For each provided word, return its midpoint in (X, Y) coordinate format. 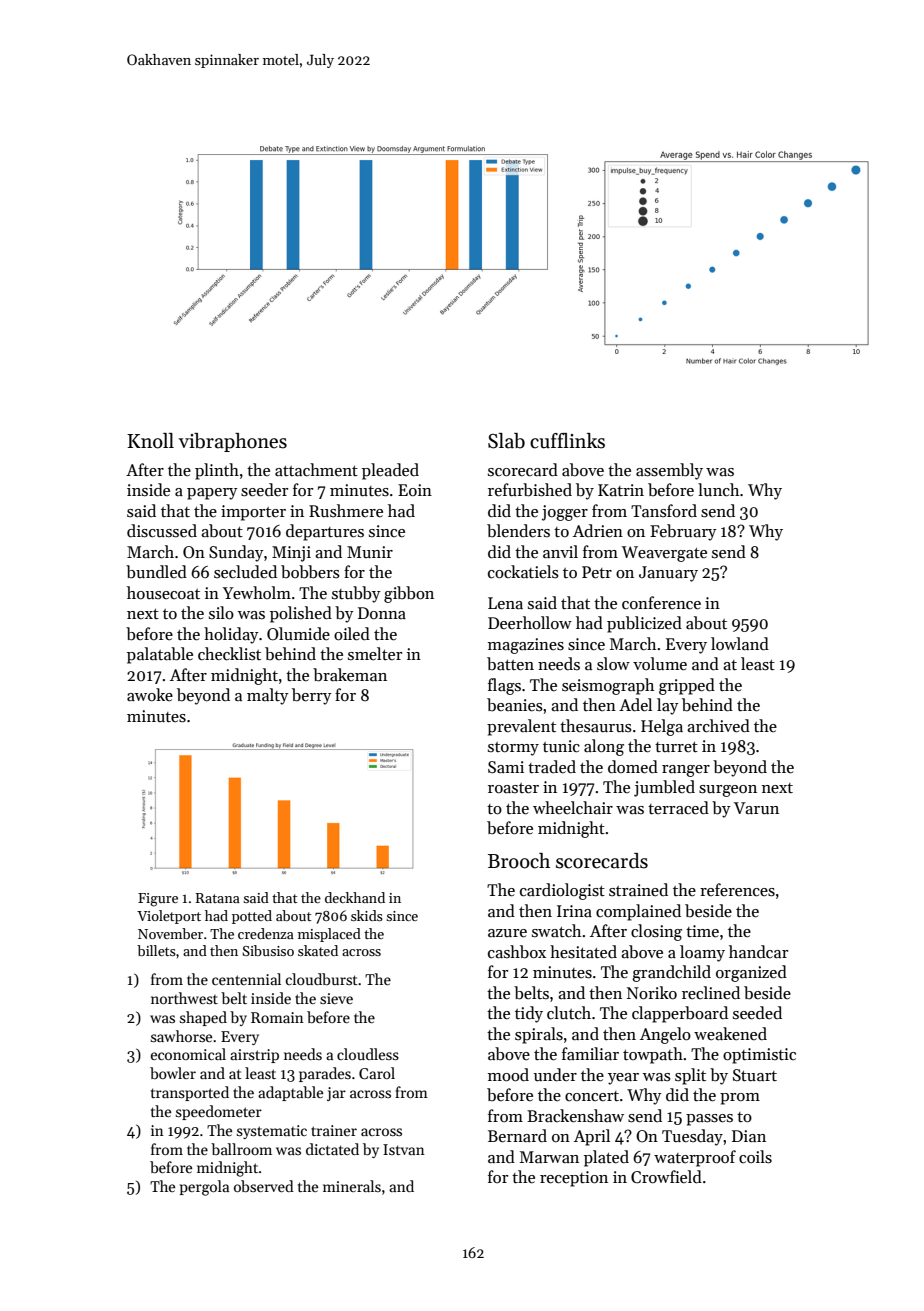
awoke (150, 695)
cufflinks (567, 441)
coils (755, 1157)
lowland (740, 644)
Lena (505, 603)
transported (190, 1093)
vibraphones (233, 442)
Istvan (404, 1149)
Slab (506, 441)
